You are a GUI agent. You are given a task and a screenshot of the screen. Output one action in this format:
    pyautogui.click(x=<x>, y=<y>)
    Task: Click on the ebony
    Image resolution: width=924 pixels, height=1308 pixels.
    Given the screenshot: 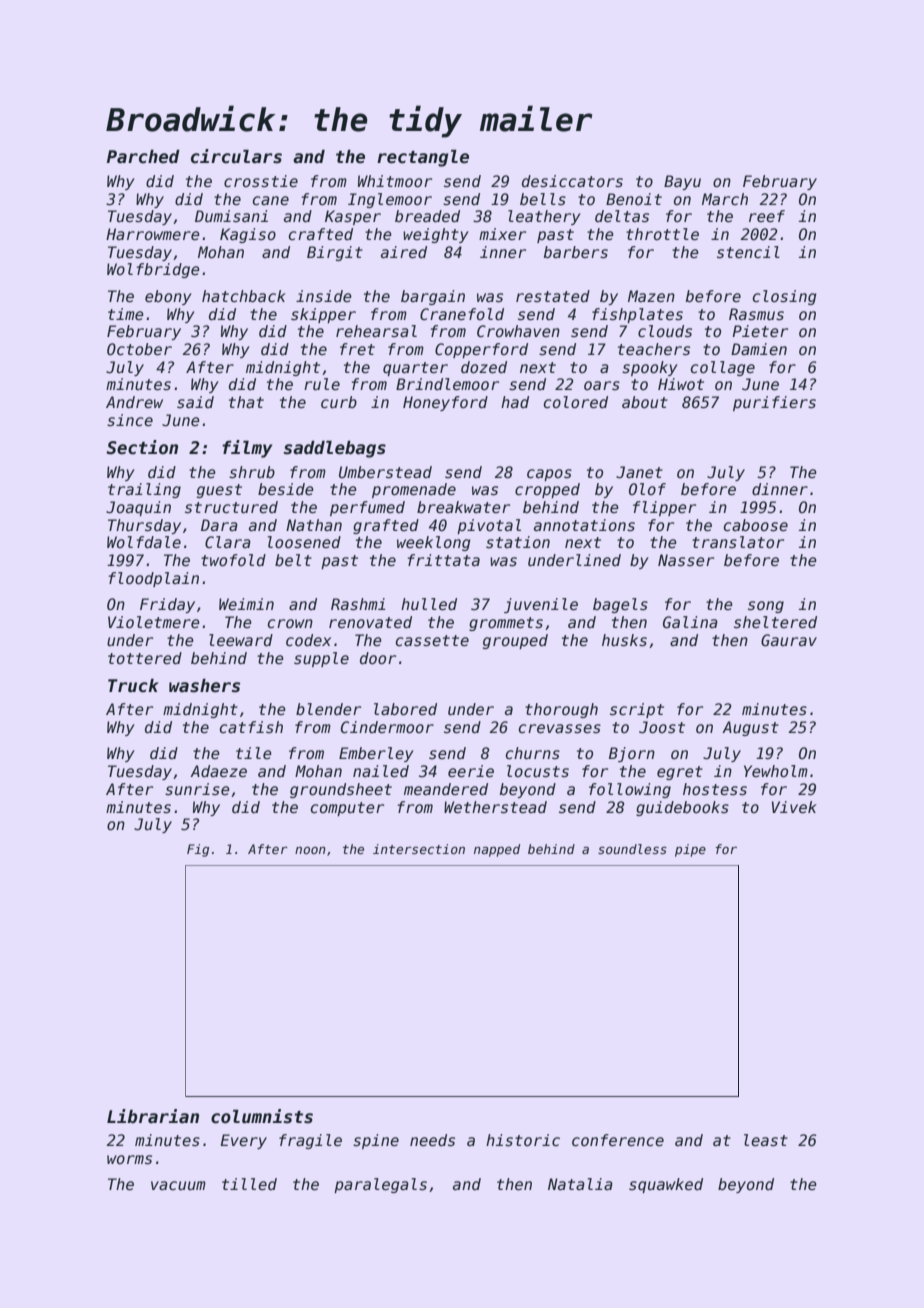 What is the action you would take?
    pyautogui.click(x=168, y=297)
